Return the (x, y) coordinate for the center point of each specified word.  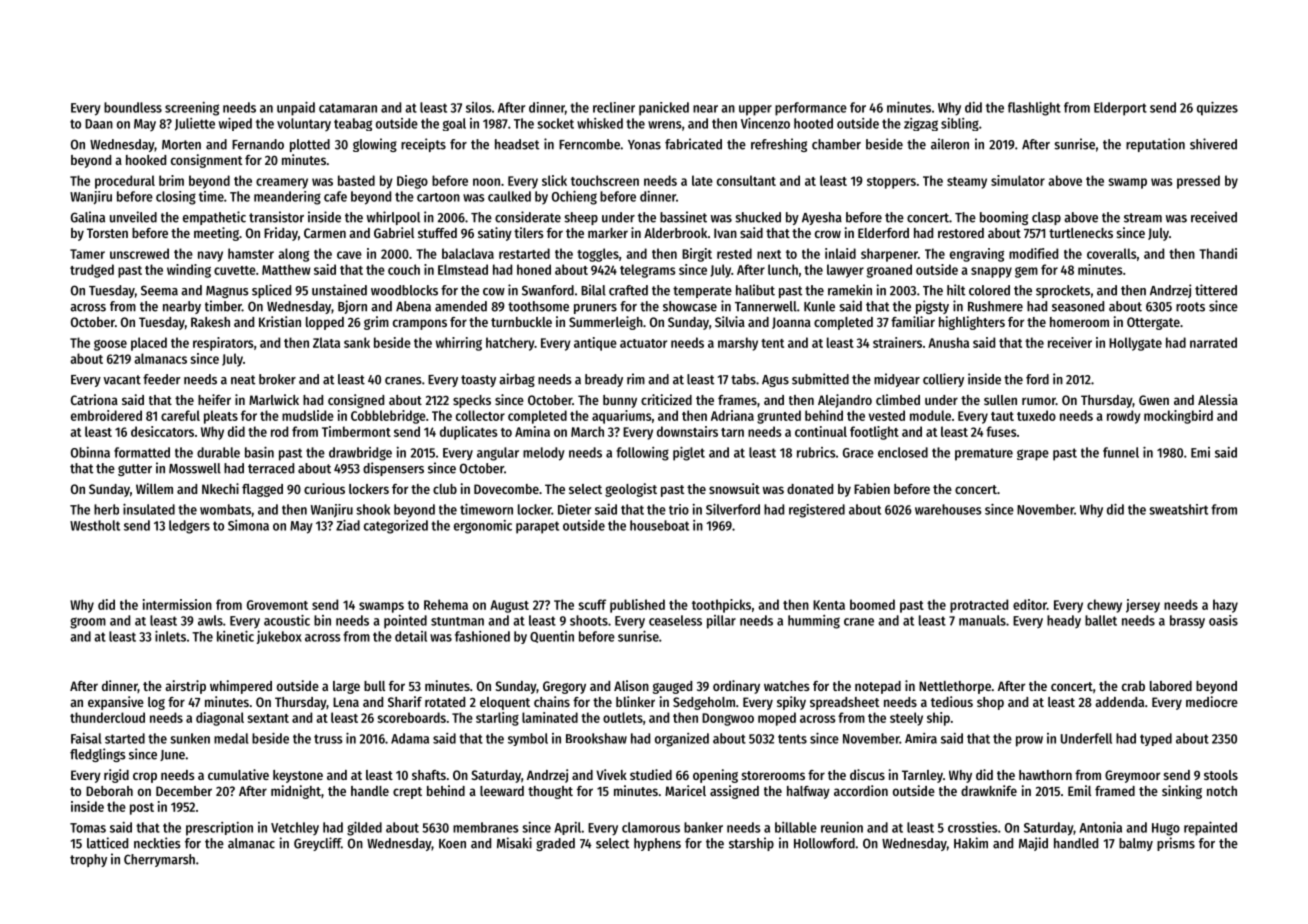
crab (1133, 686)
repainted (1210, 829)
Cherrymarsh (159, 860)
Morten (181, 145)
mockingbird (1178, 417)
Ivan (725, 233)
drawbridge (360, 454)
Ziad (348, 525)
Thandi (1218, 253)
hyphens (657, 844)
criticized (666, 399)
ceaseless (675, 620)
